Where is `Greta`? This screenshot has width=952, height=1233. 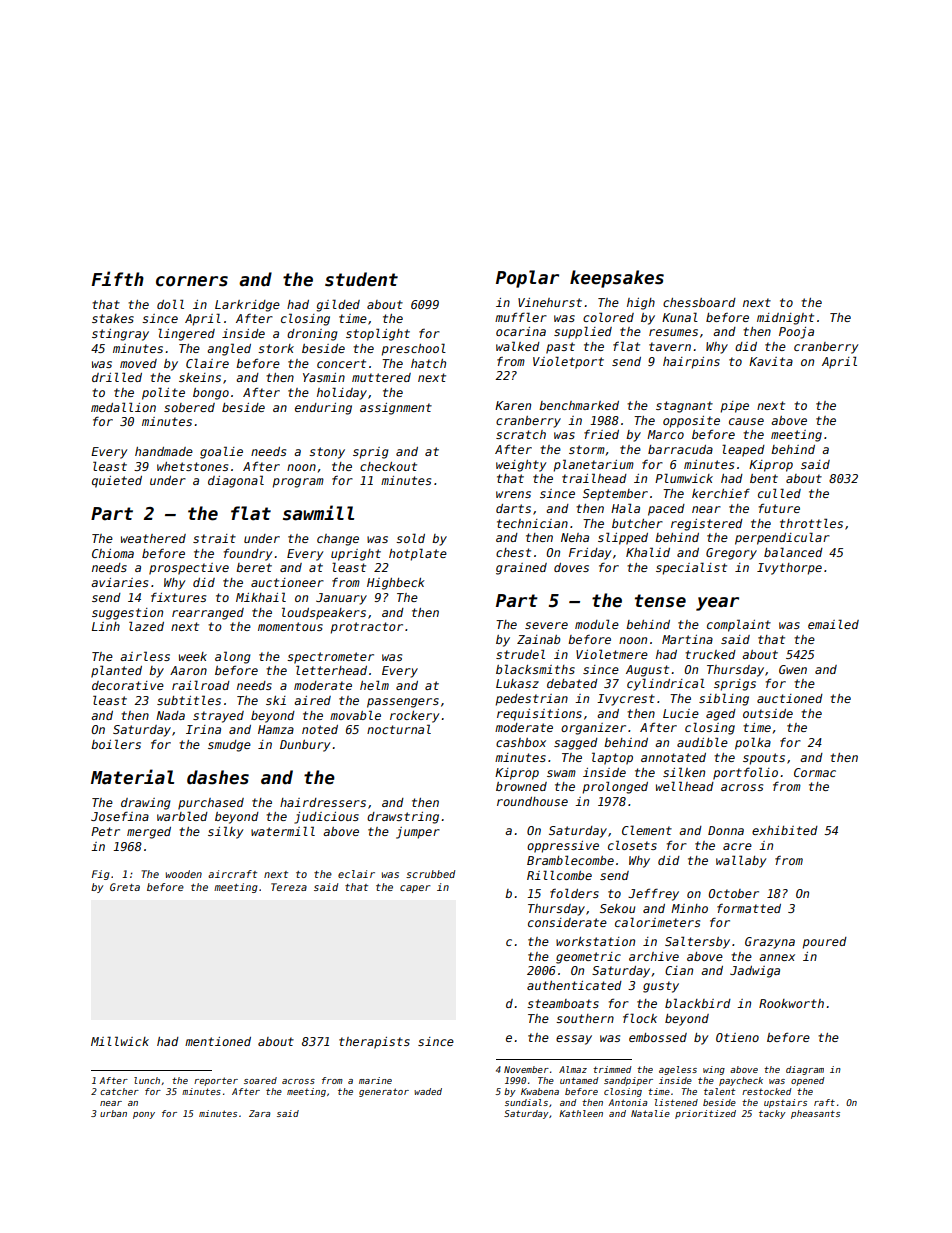
Greta is located at coordinates (125, 887).
